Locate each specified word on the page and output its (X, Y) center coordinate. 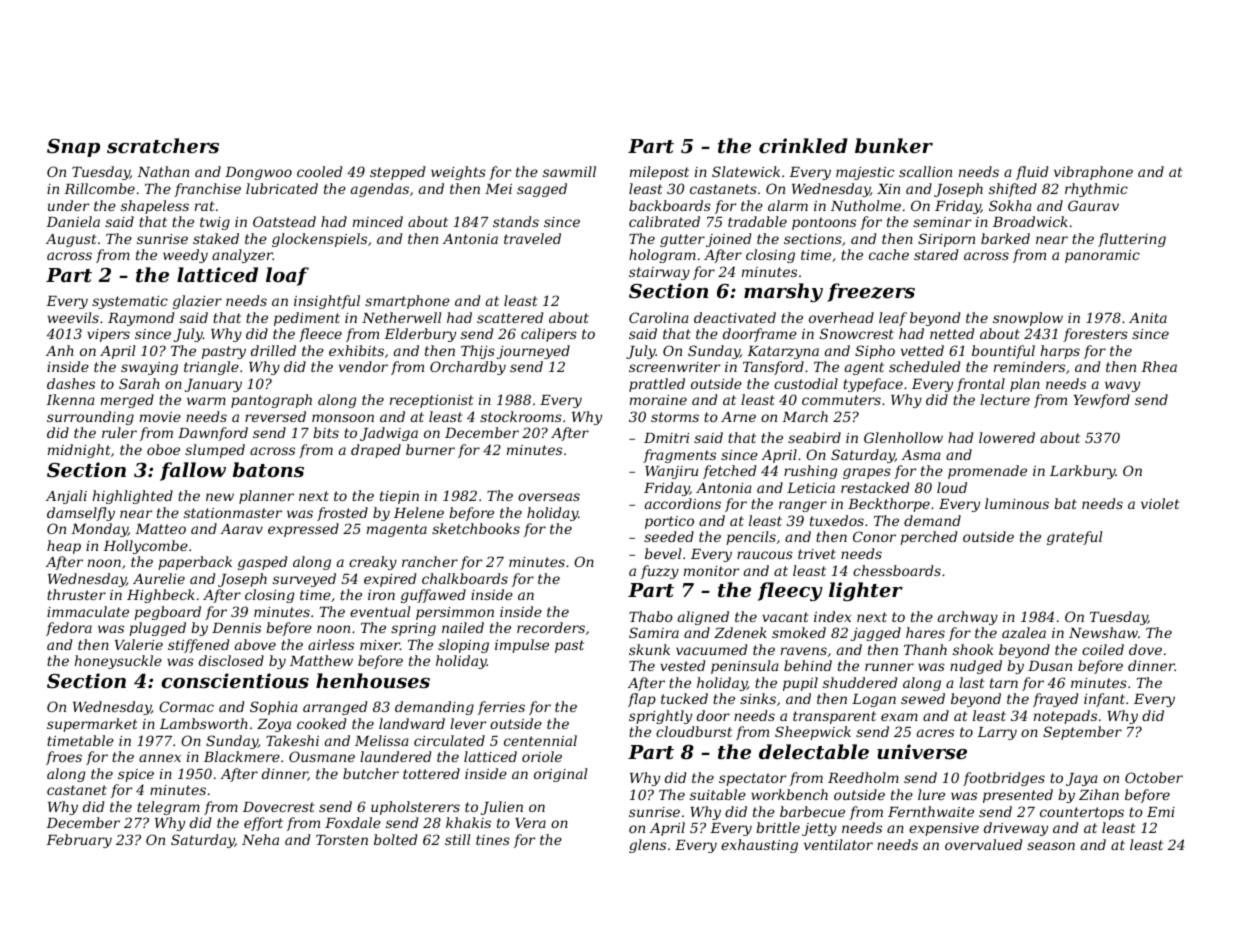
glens (647, 846)
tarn (1004, 683)
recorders (551, 627)
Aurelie (159, 578)
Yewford (1101, 401)
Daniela (73, 221)
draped (376, 451)
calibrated (664, 221)
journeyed (533, 352)
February (79, 841)
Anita (1148, 318)
